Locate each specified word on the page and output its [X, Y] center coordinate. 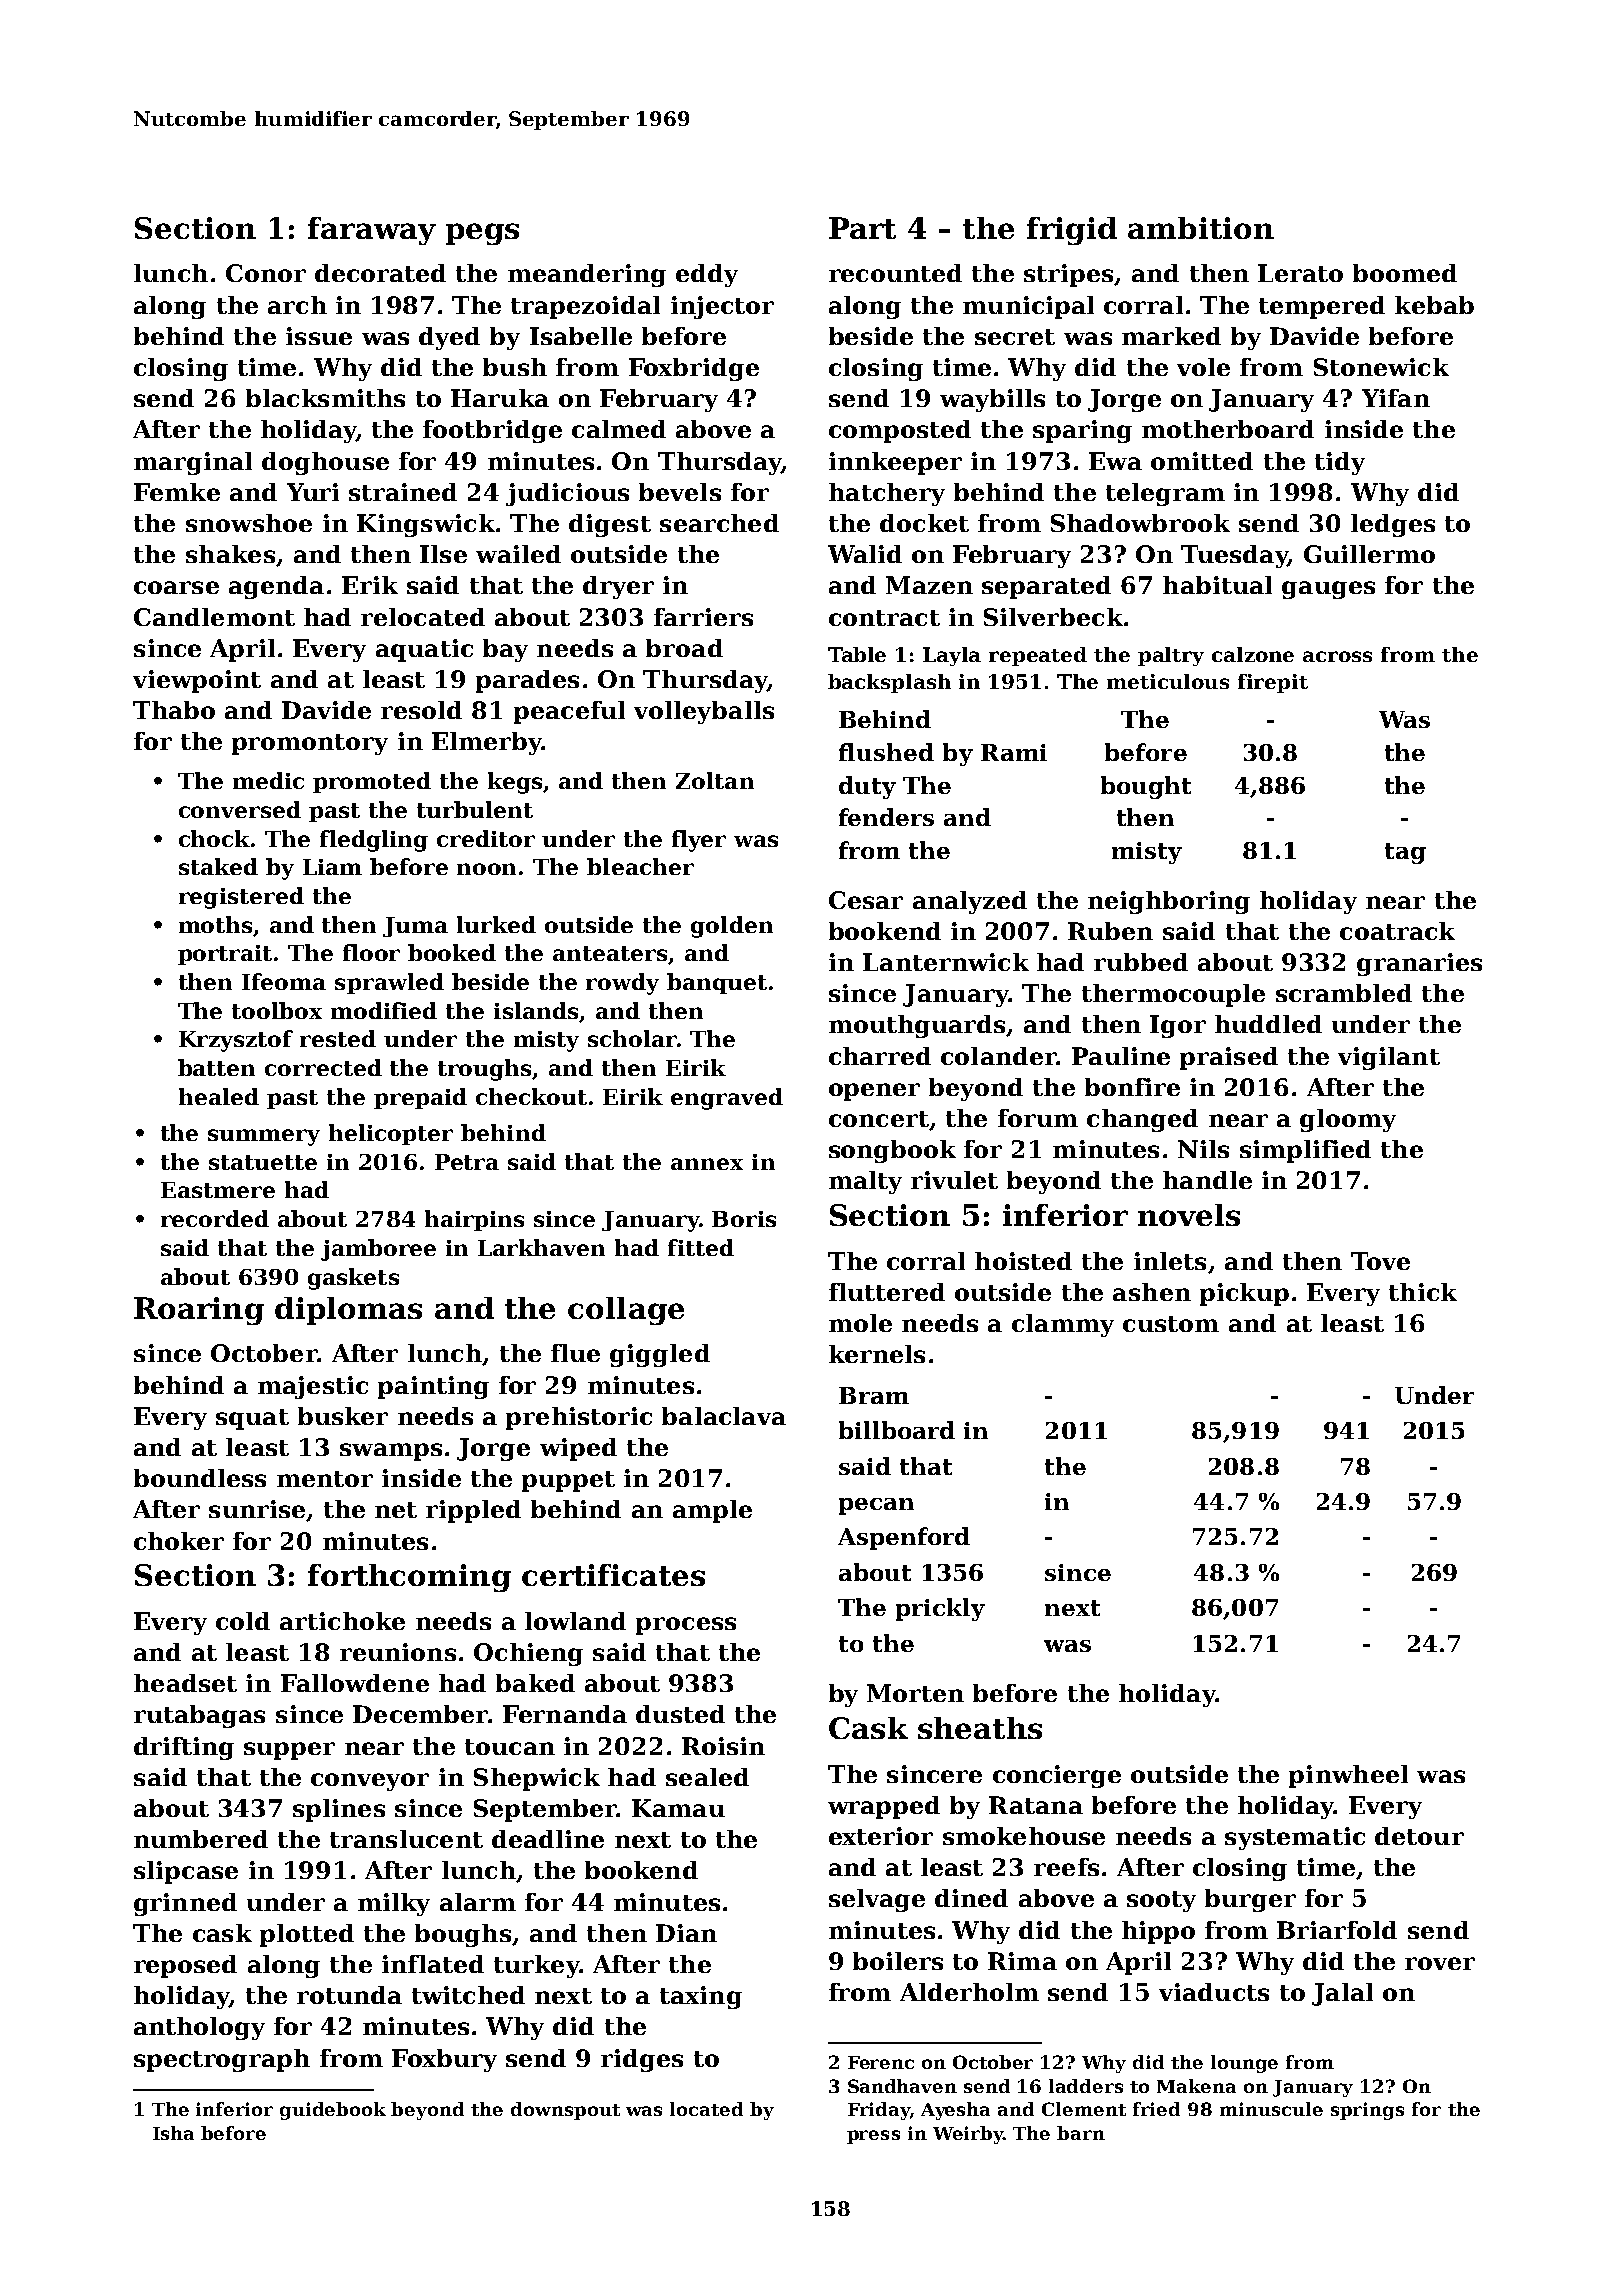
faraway [372, 231]
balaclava [724, 1416]
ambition [1201, 228]
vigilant [1389, 1058]
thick [1423, 1292]
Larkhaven [541, 1247]
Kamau [678, 1808]
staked [218, 866]
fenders [886, 817]
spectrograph [222, 2060]
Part [862, 228]
